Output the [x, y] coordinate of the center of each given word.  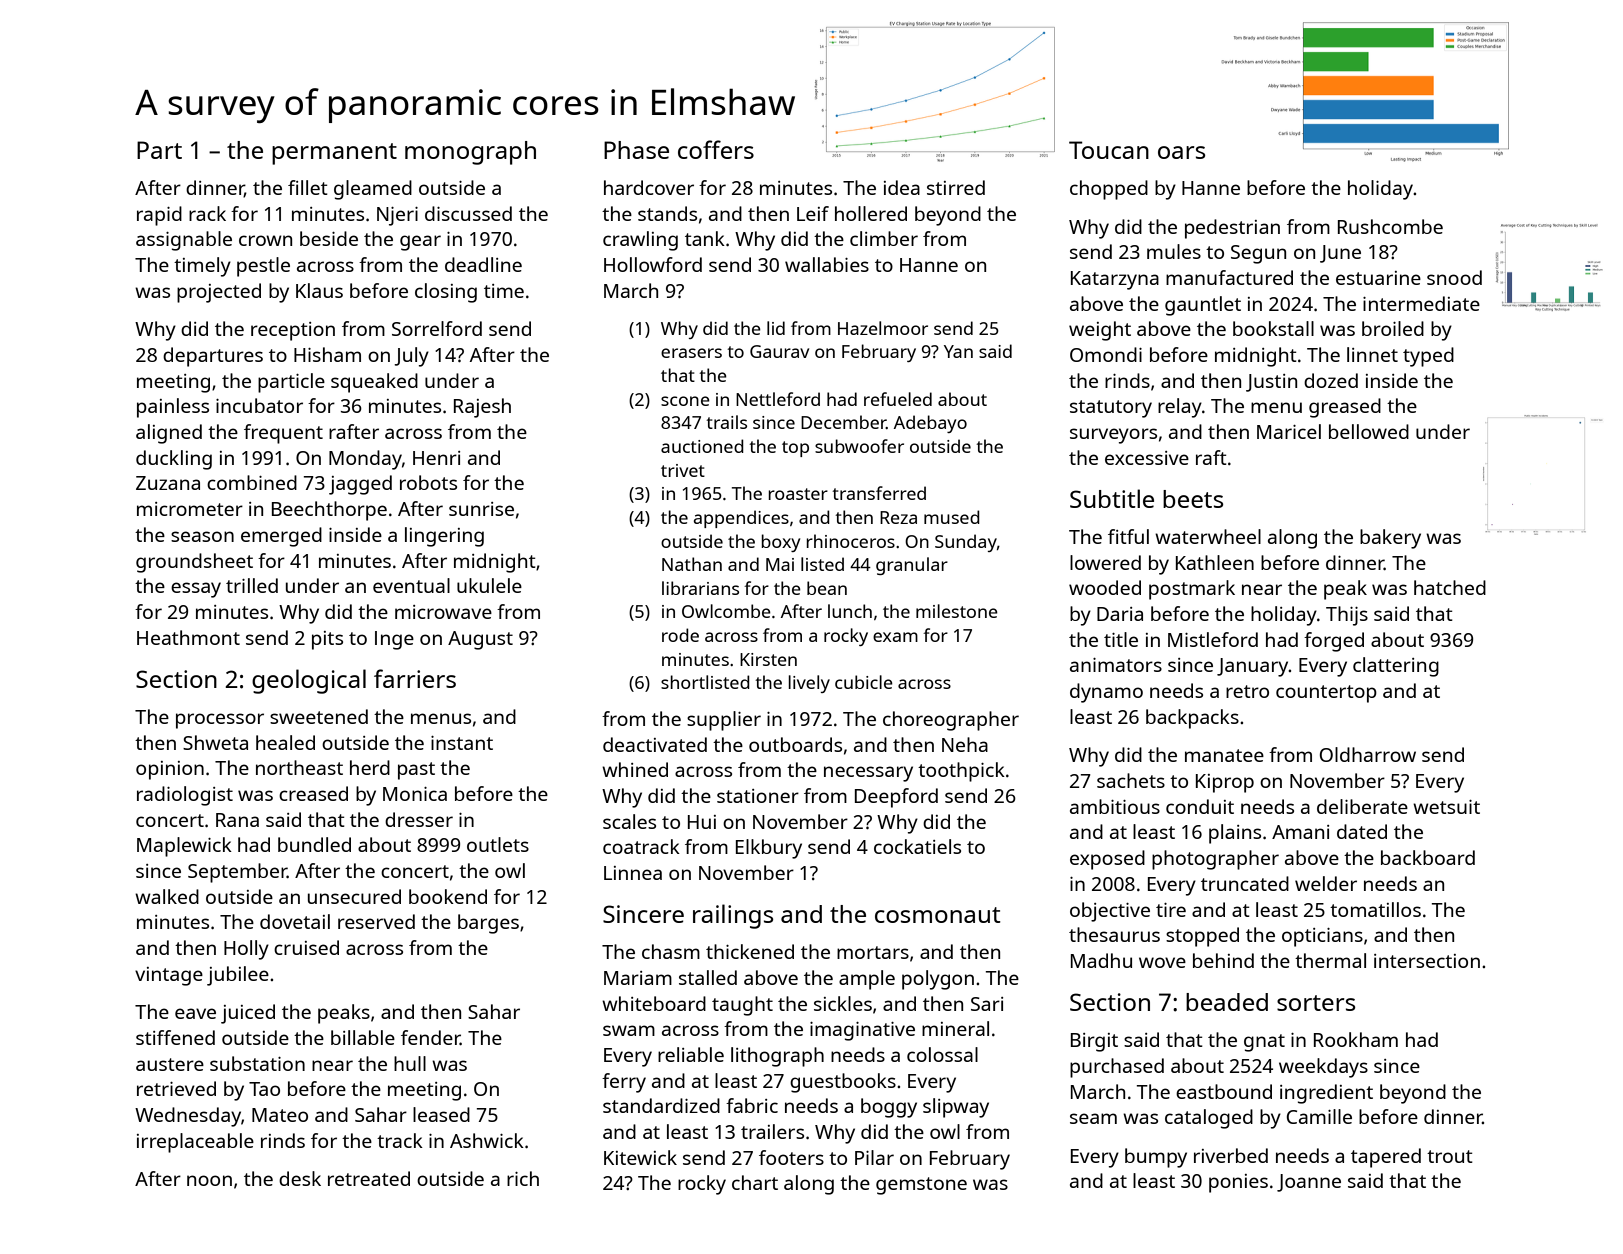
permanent [334, 154]
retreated [369, 1178]
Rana [237, 820]
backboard [1428, 857]
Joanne [1309, 1183]
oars [1181, 152]
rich [523, 1178]
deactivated [655, 744]
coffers [716, 149]
